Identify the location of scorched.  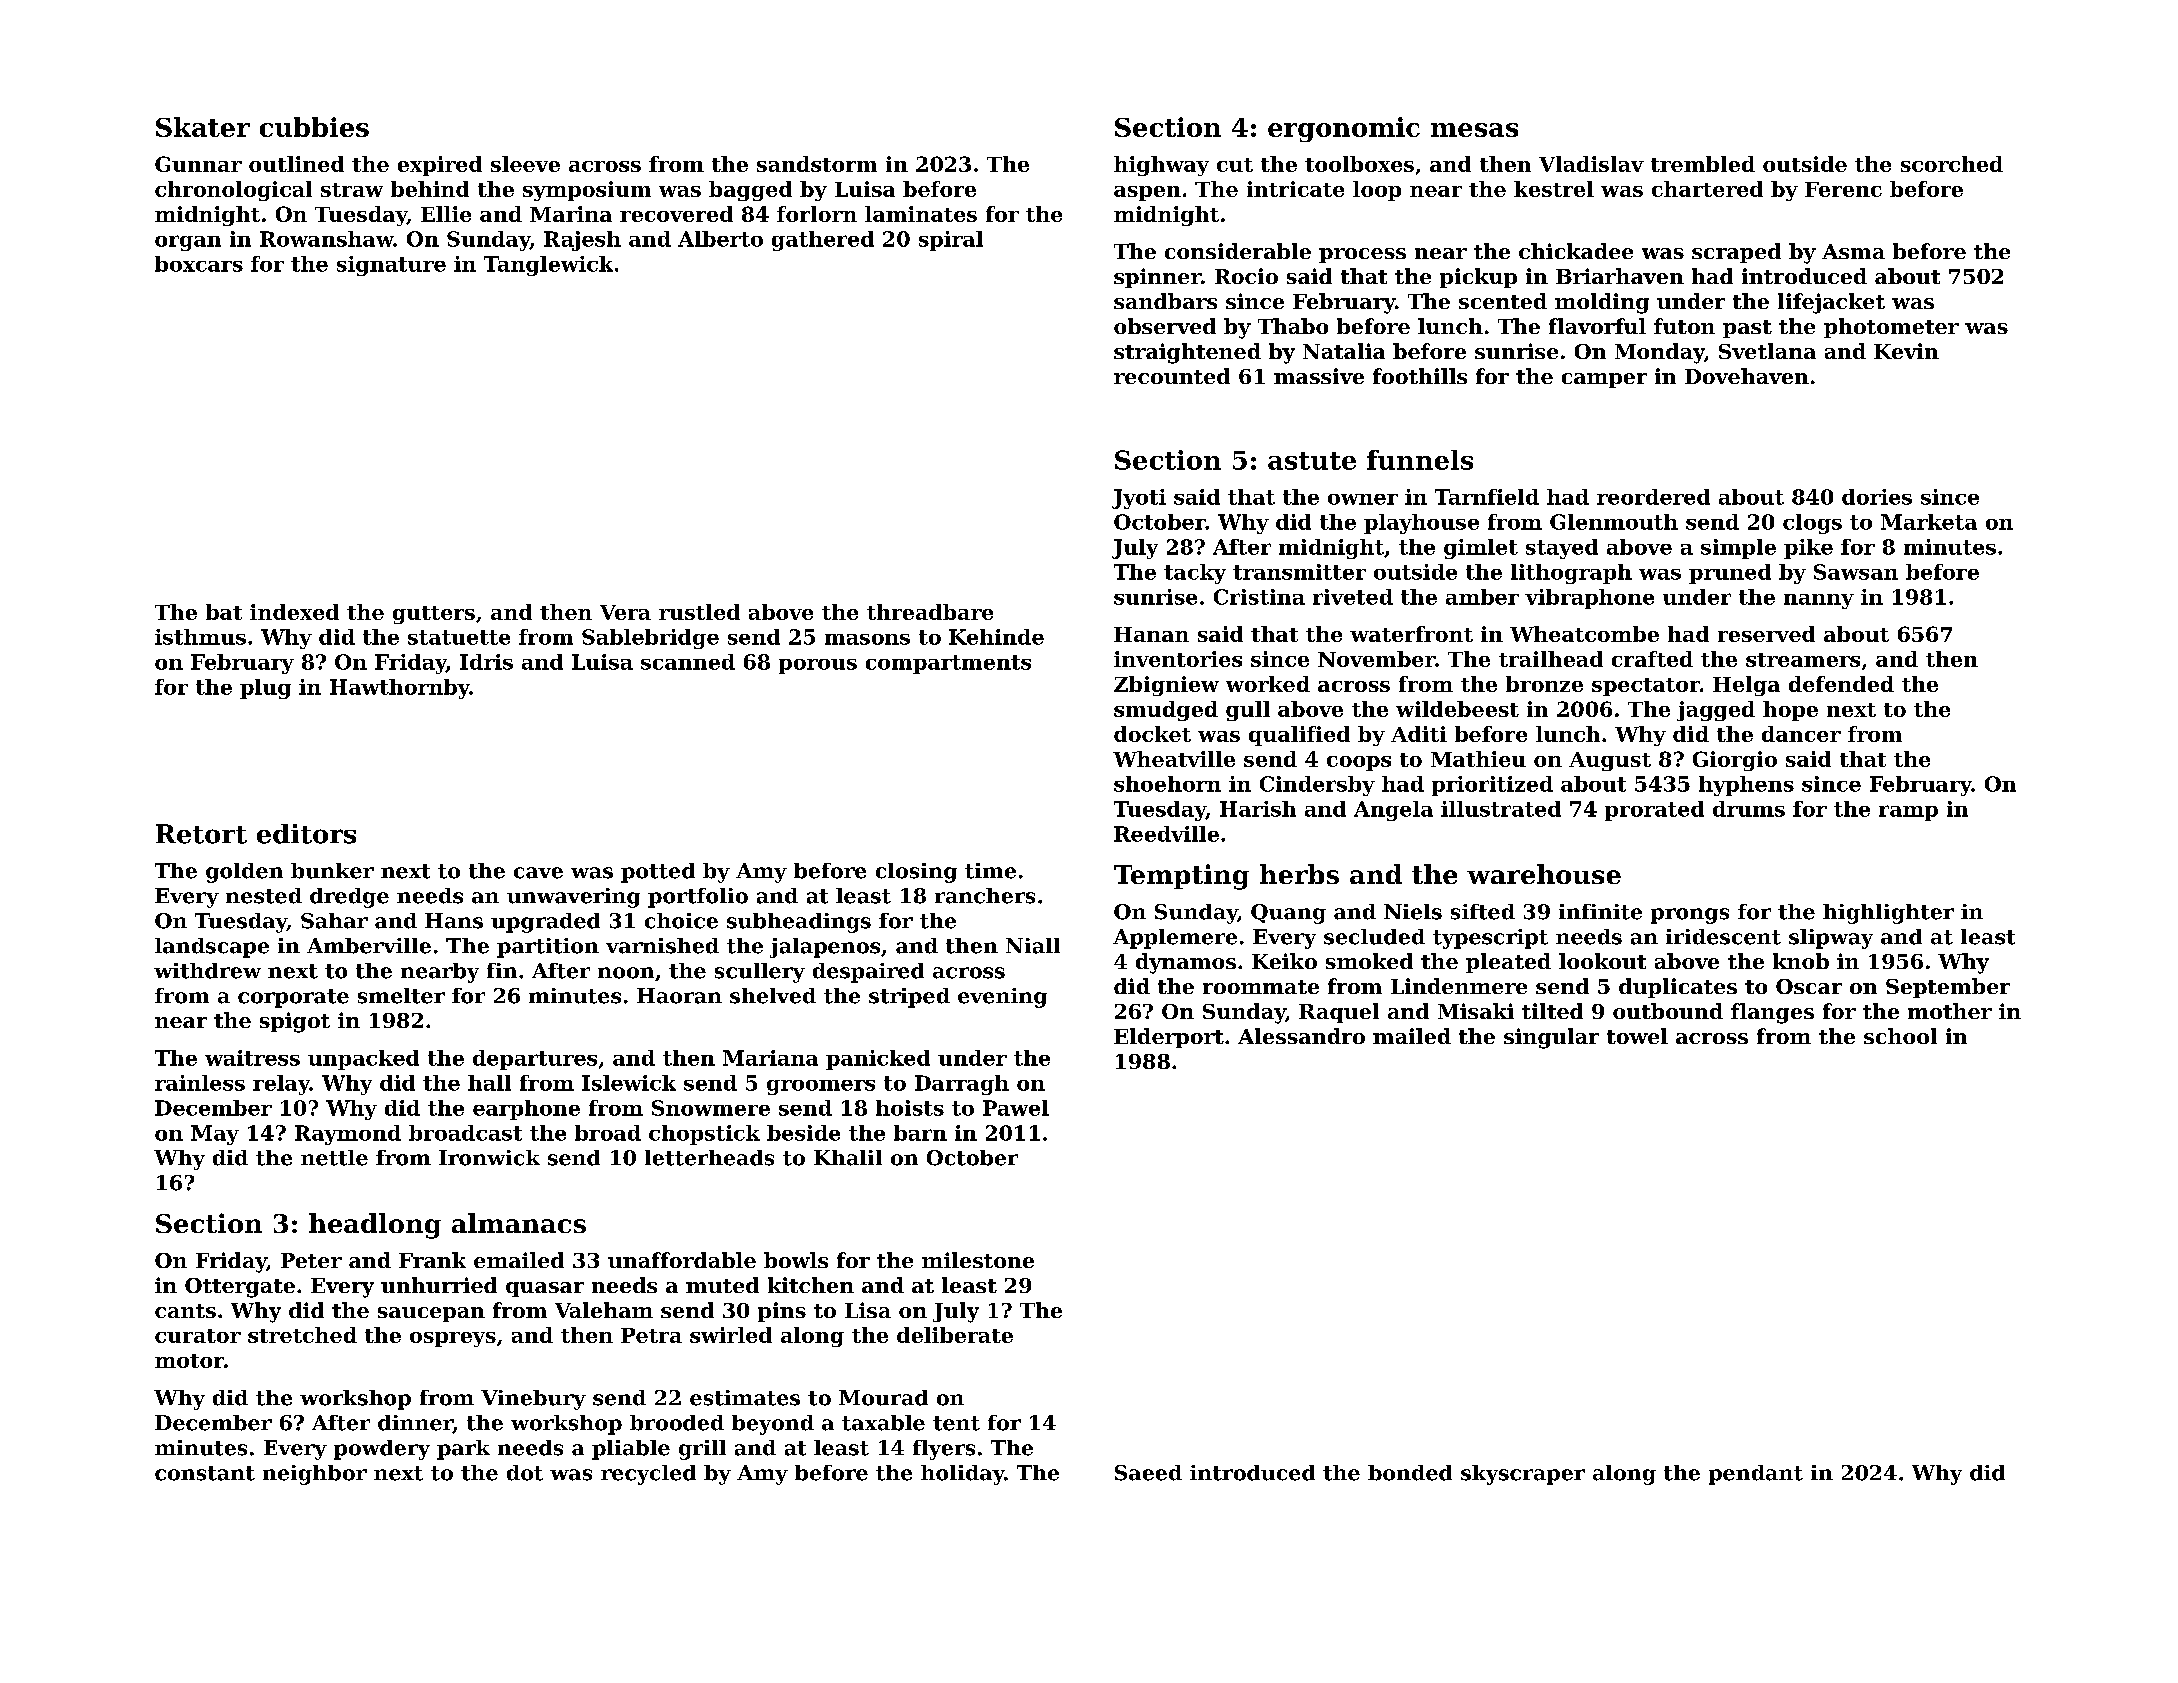
(1952, 164).
